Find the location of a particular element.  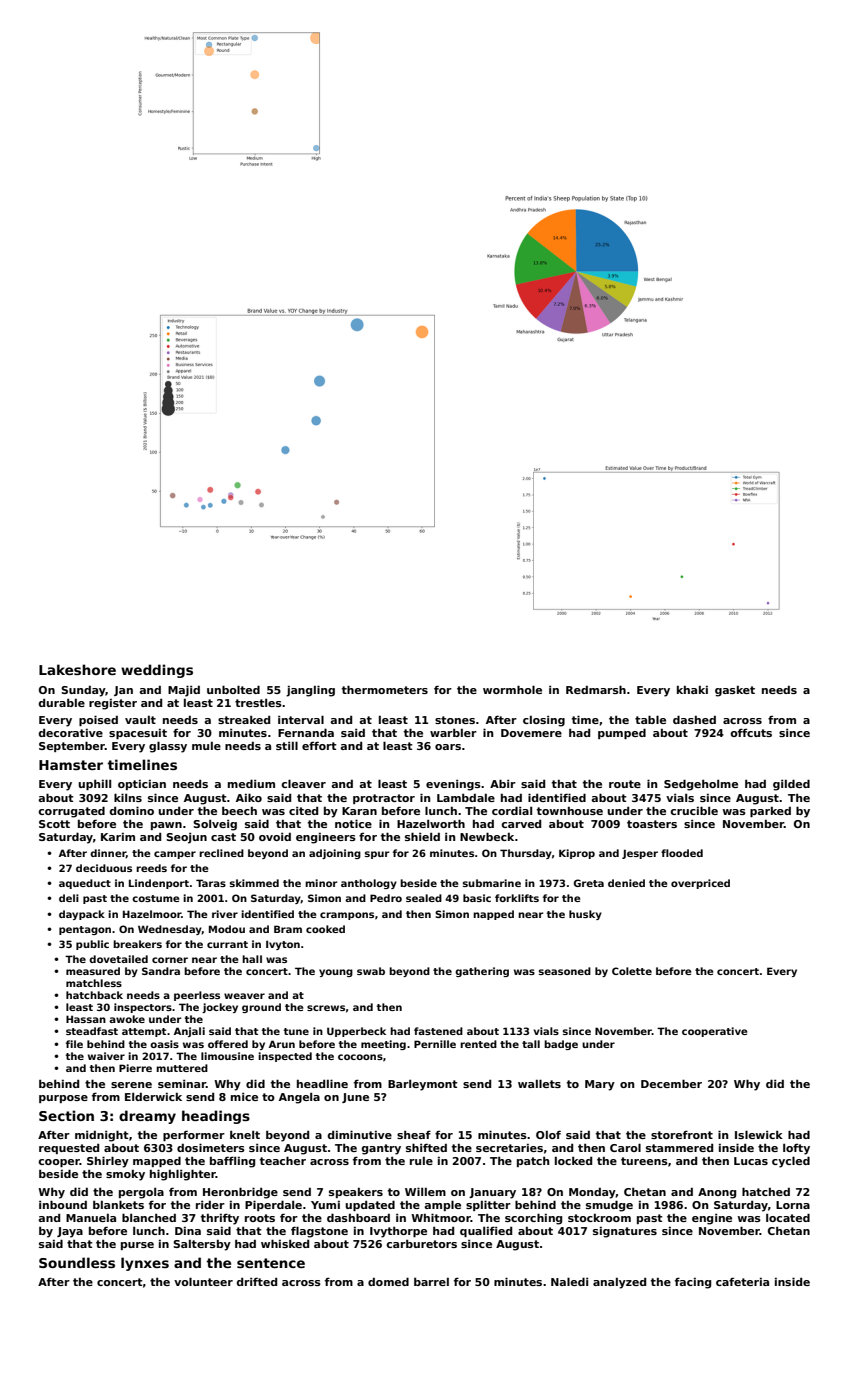

oars is located at coordinates (448, 747).
